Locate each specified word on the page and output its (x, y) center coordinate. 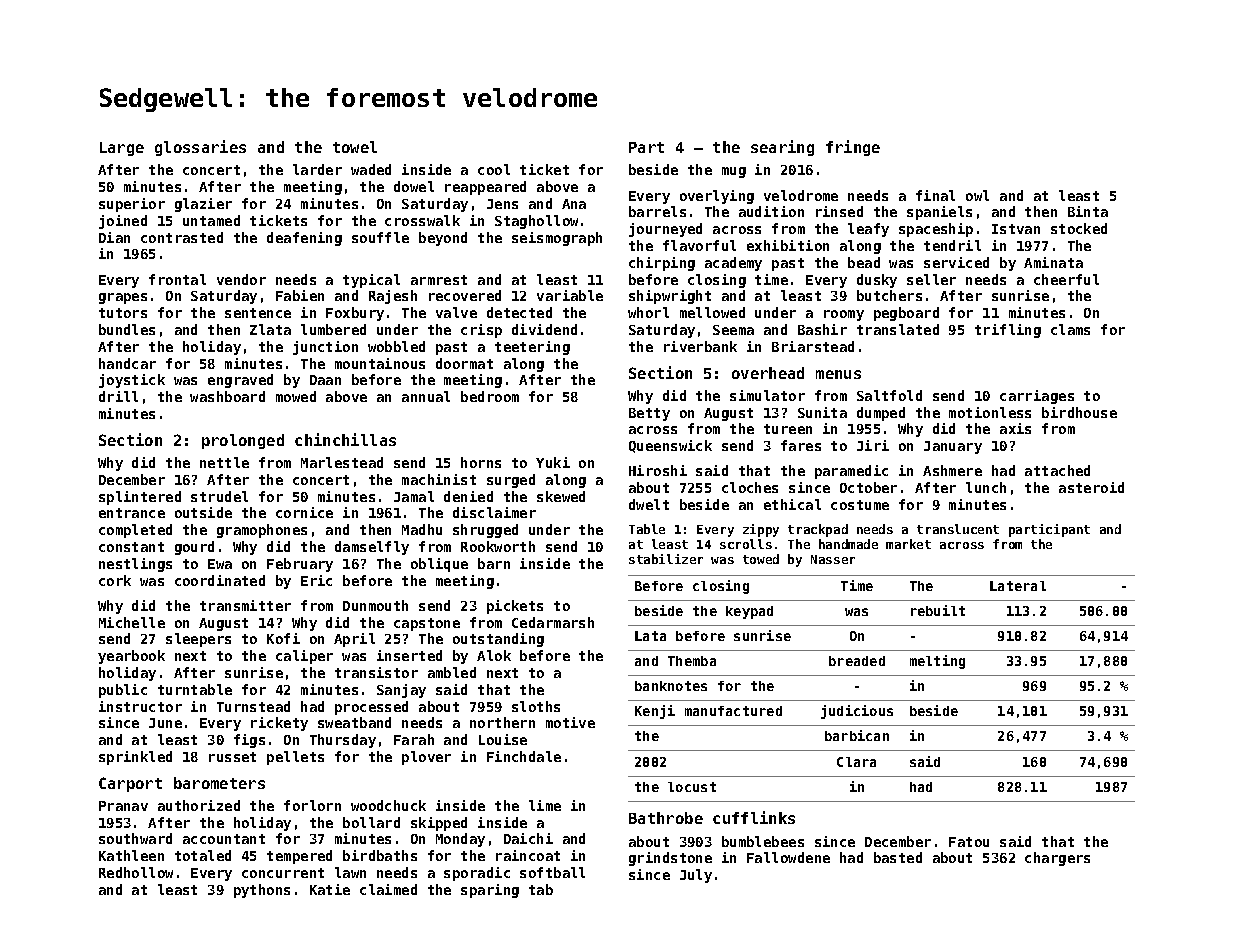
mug (734, 172)
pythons (262, 891)
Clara (856, 762)
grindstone (670, 859)
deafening (304, 239)
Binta (1088, 211)
